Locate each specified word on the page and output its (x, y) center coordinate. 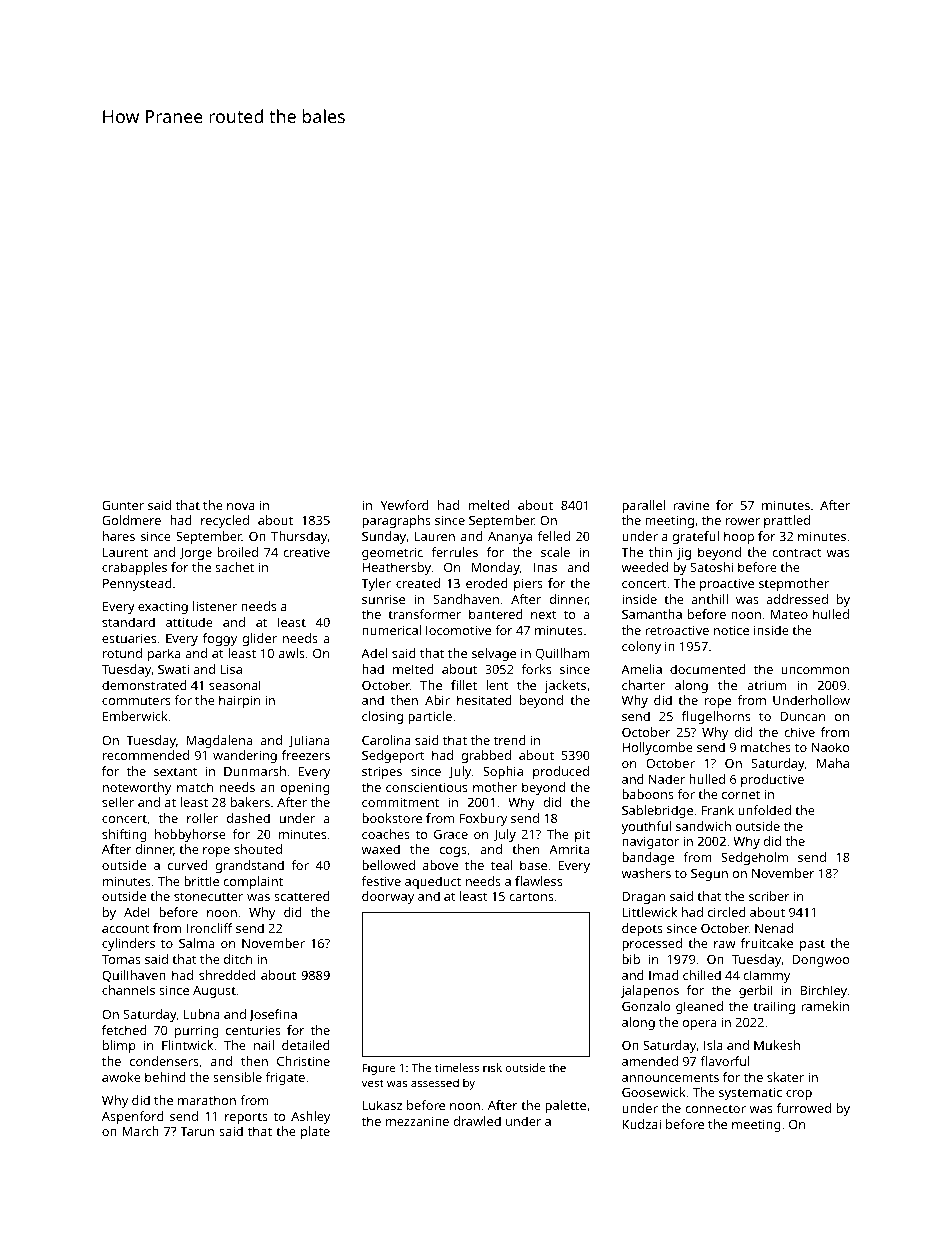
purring (197, 1032)
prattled (787, 521)
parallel (643, 506)
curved (188, 865)
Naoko (831, 747)
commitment (400, 802)
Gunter (123, 505)
